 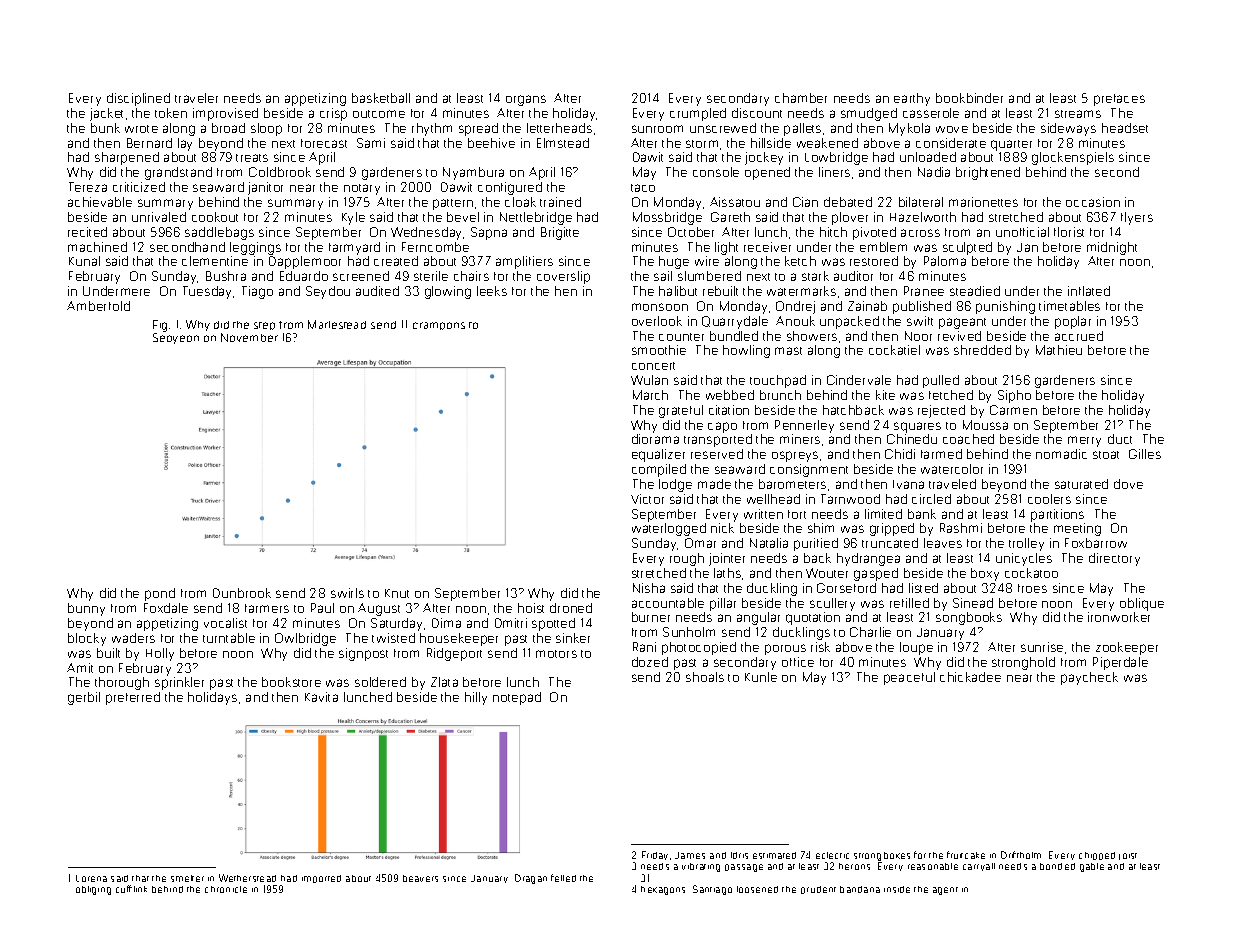 I want to click on dove, so click(x=1128, y=484).
